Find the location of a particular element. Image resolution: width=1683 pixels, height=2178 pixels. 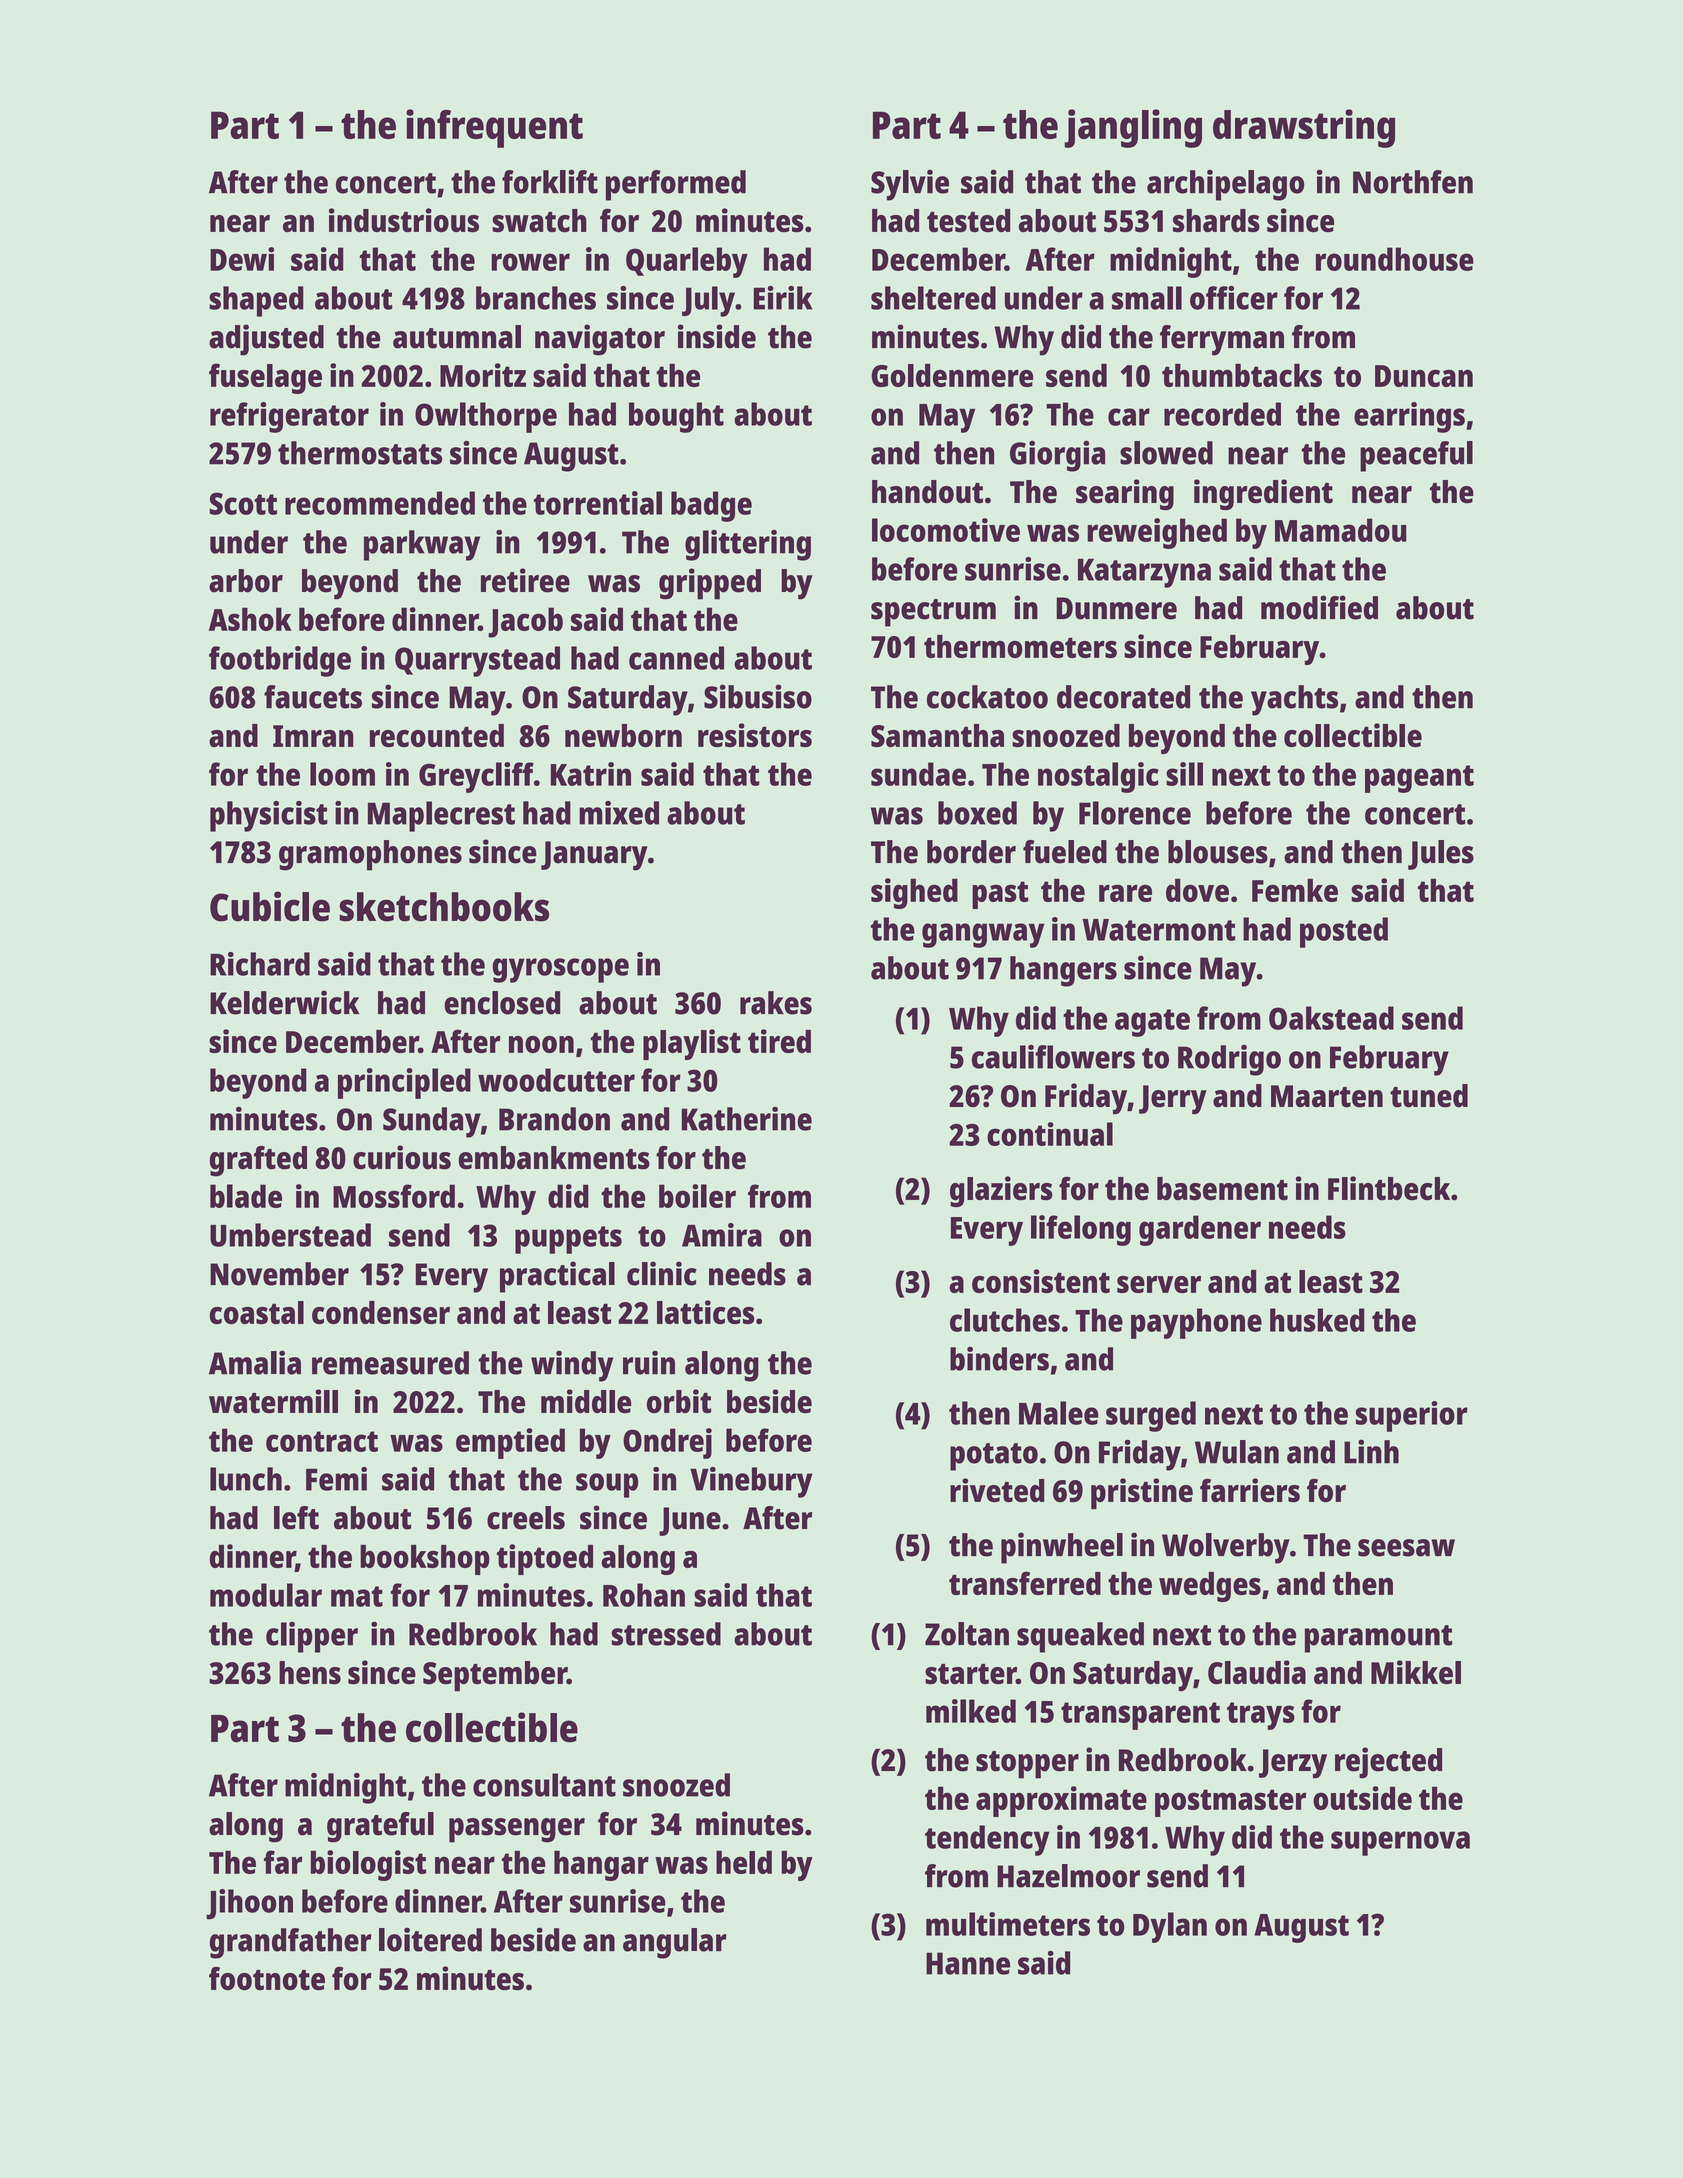

enclosed is located at coordinates (502, 1003).
